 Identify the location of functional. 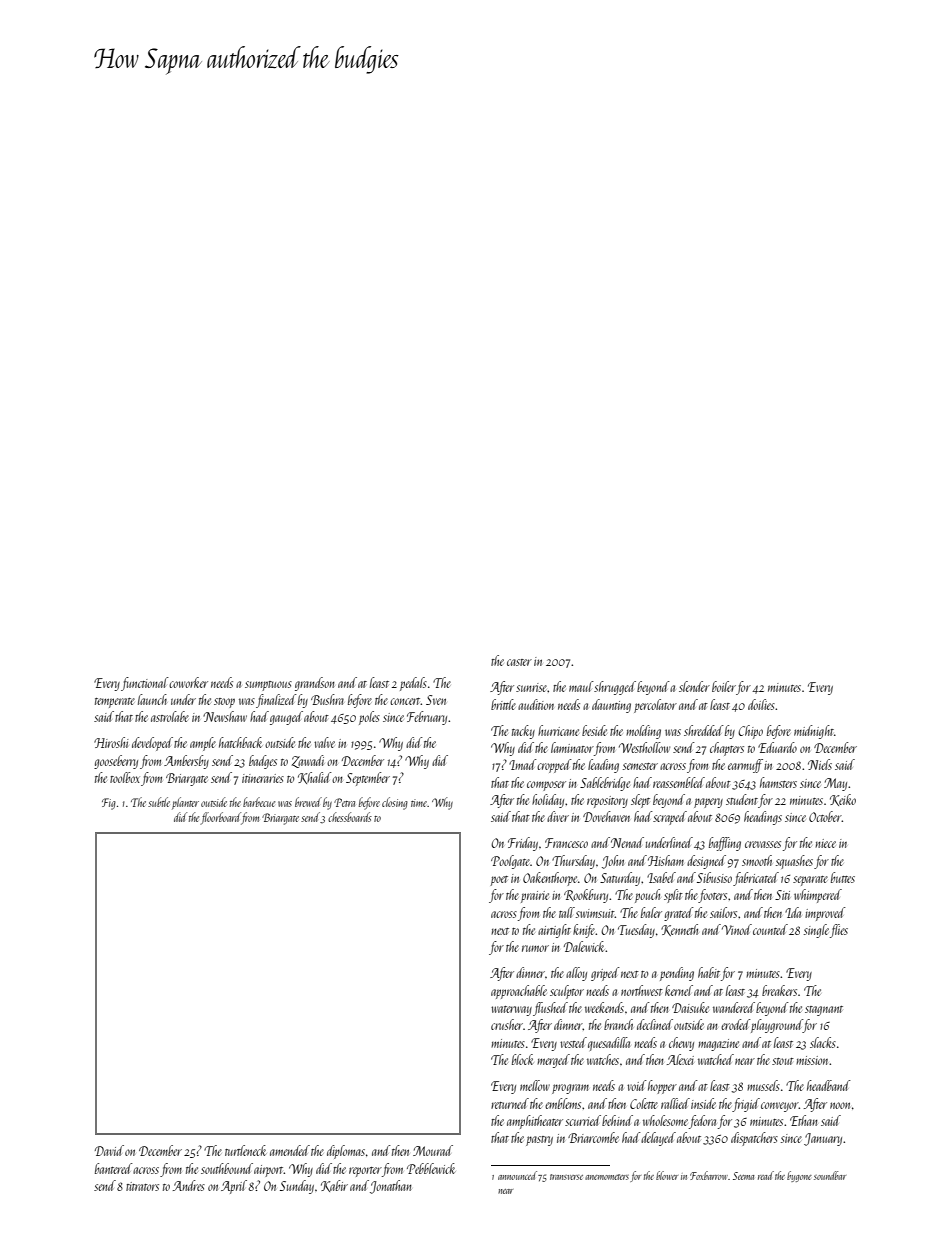
(145, 684).
